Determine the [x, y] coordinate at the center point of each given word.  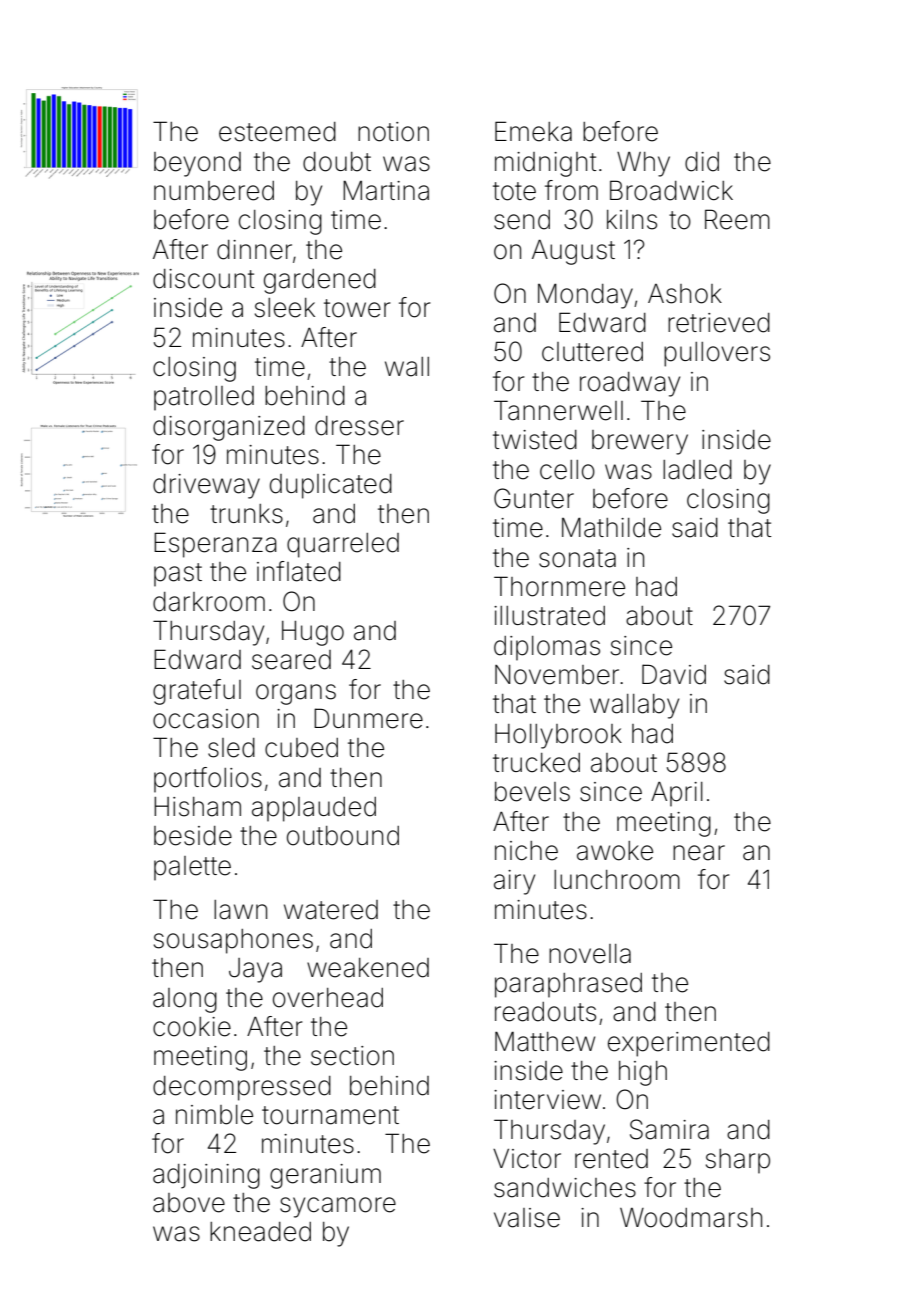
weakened [368, 968]
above [189, 1203]
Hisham [197, 807]
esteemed [277, 132]
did [702, 162]
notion [393, 132]
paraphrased [568, 985]
